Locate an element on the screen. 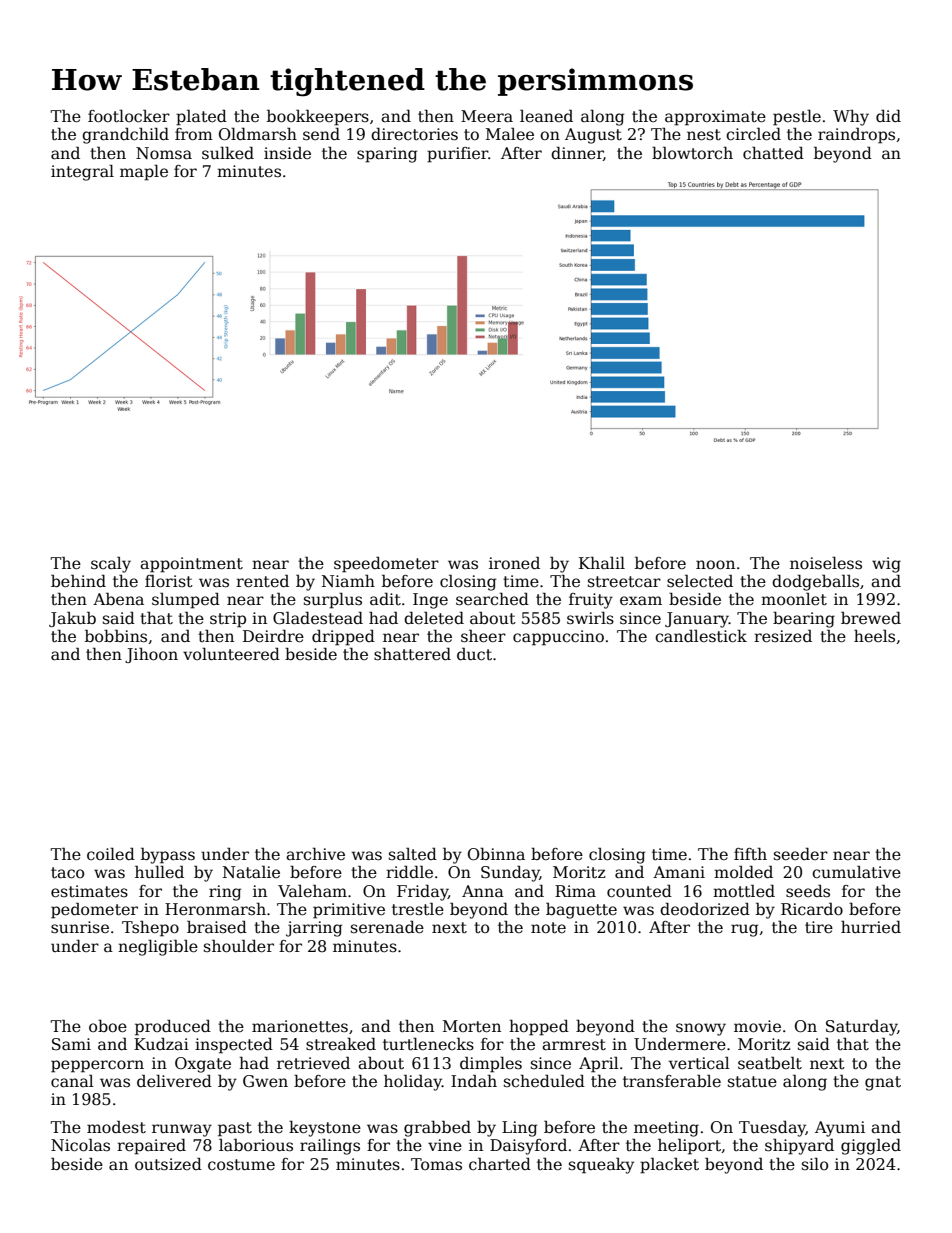 The width and height of the screenshot is (952, 1233). oboe is located at coordinates (108, 1026).
